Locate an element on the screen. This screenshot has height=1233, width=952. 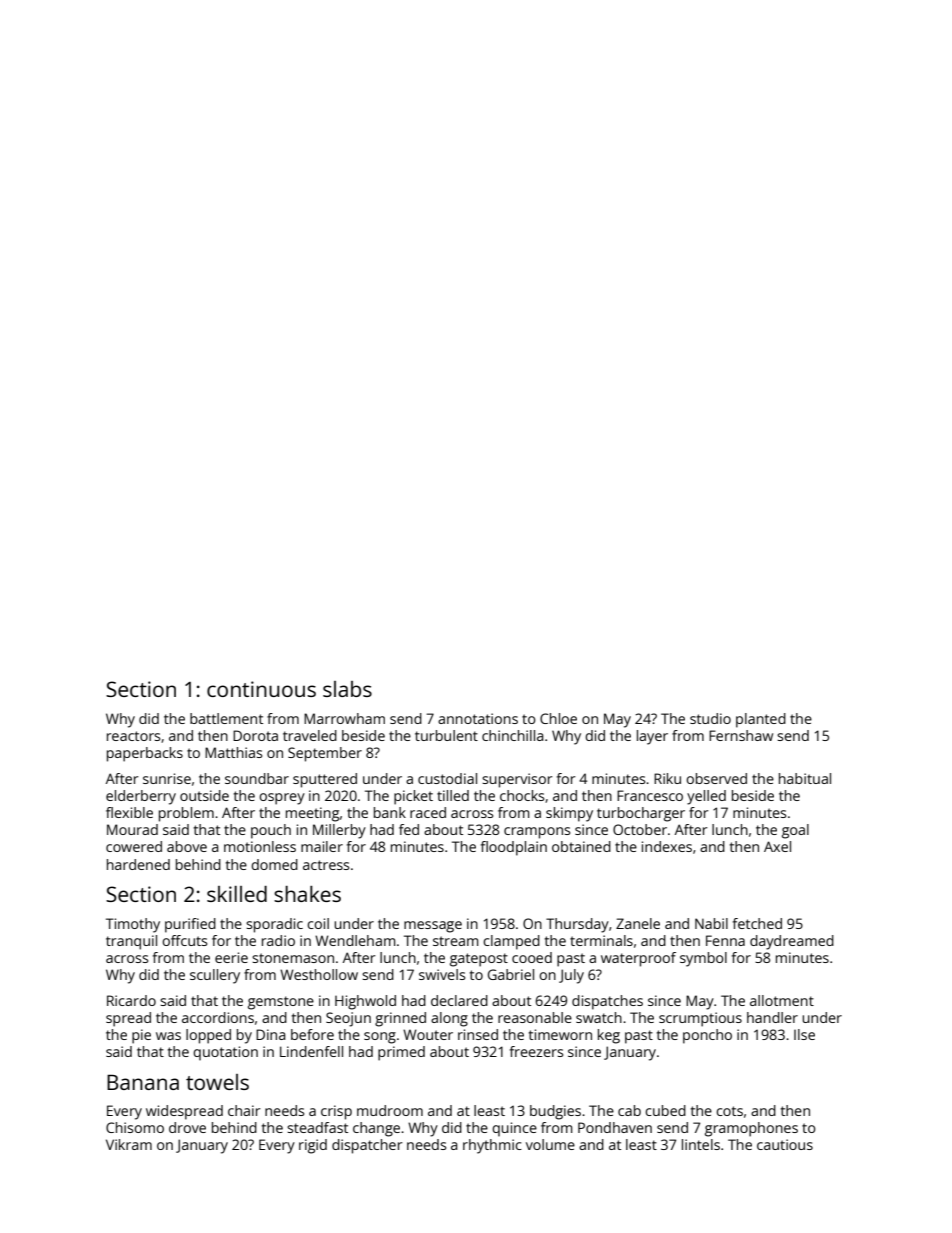
lintels is located at coordinates (701, 1144).
